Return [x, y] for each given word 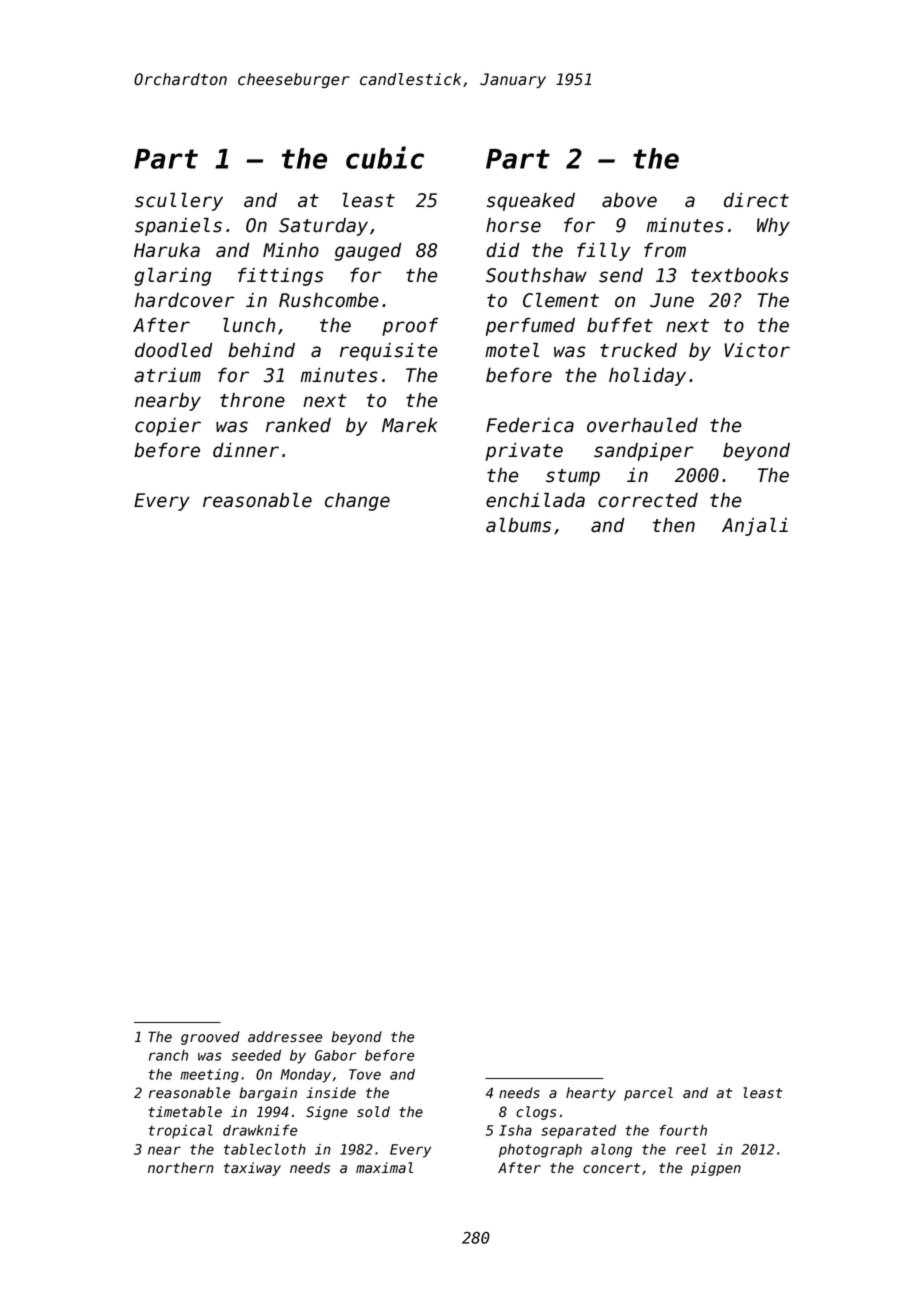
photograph [540, 1151]
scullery [179, 201]
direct [756, 200]
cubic [385, 157]
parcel [648, 1094]
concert [611, 1168]
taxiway [252, 1169]
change [357, 502]
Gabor [335, 1055]
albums [518, 525]
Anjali [755, 526]
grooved [210, 1038]
